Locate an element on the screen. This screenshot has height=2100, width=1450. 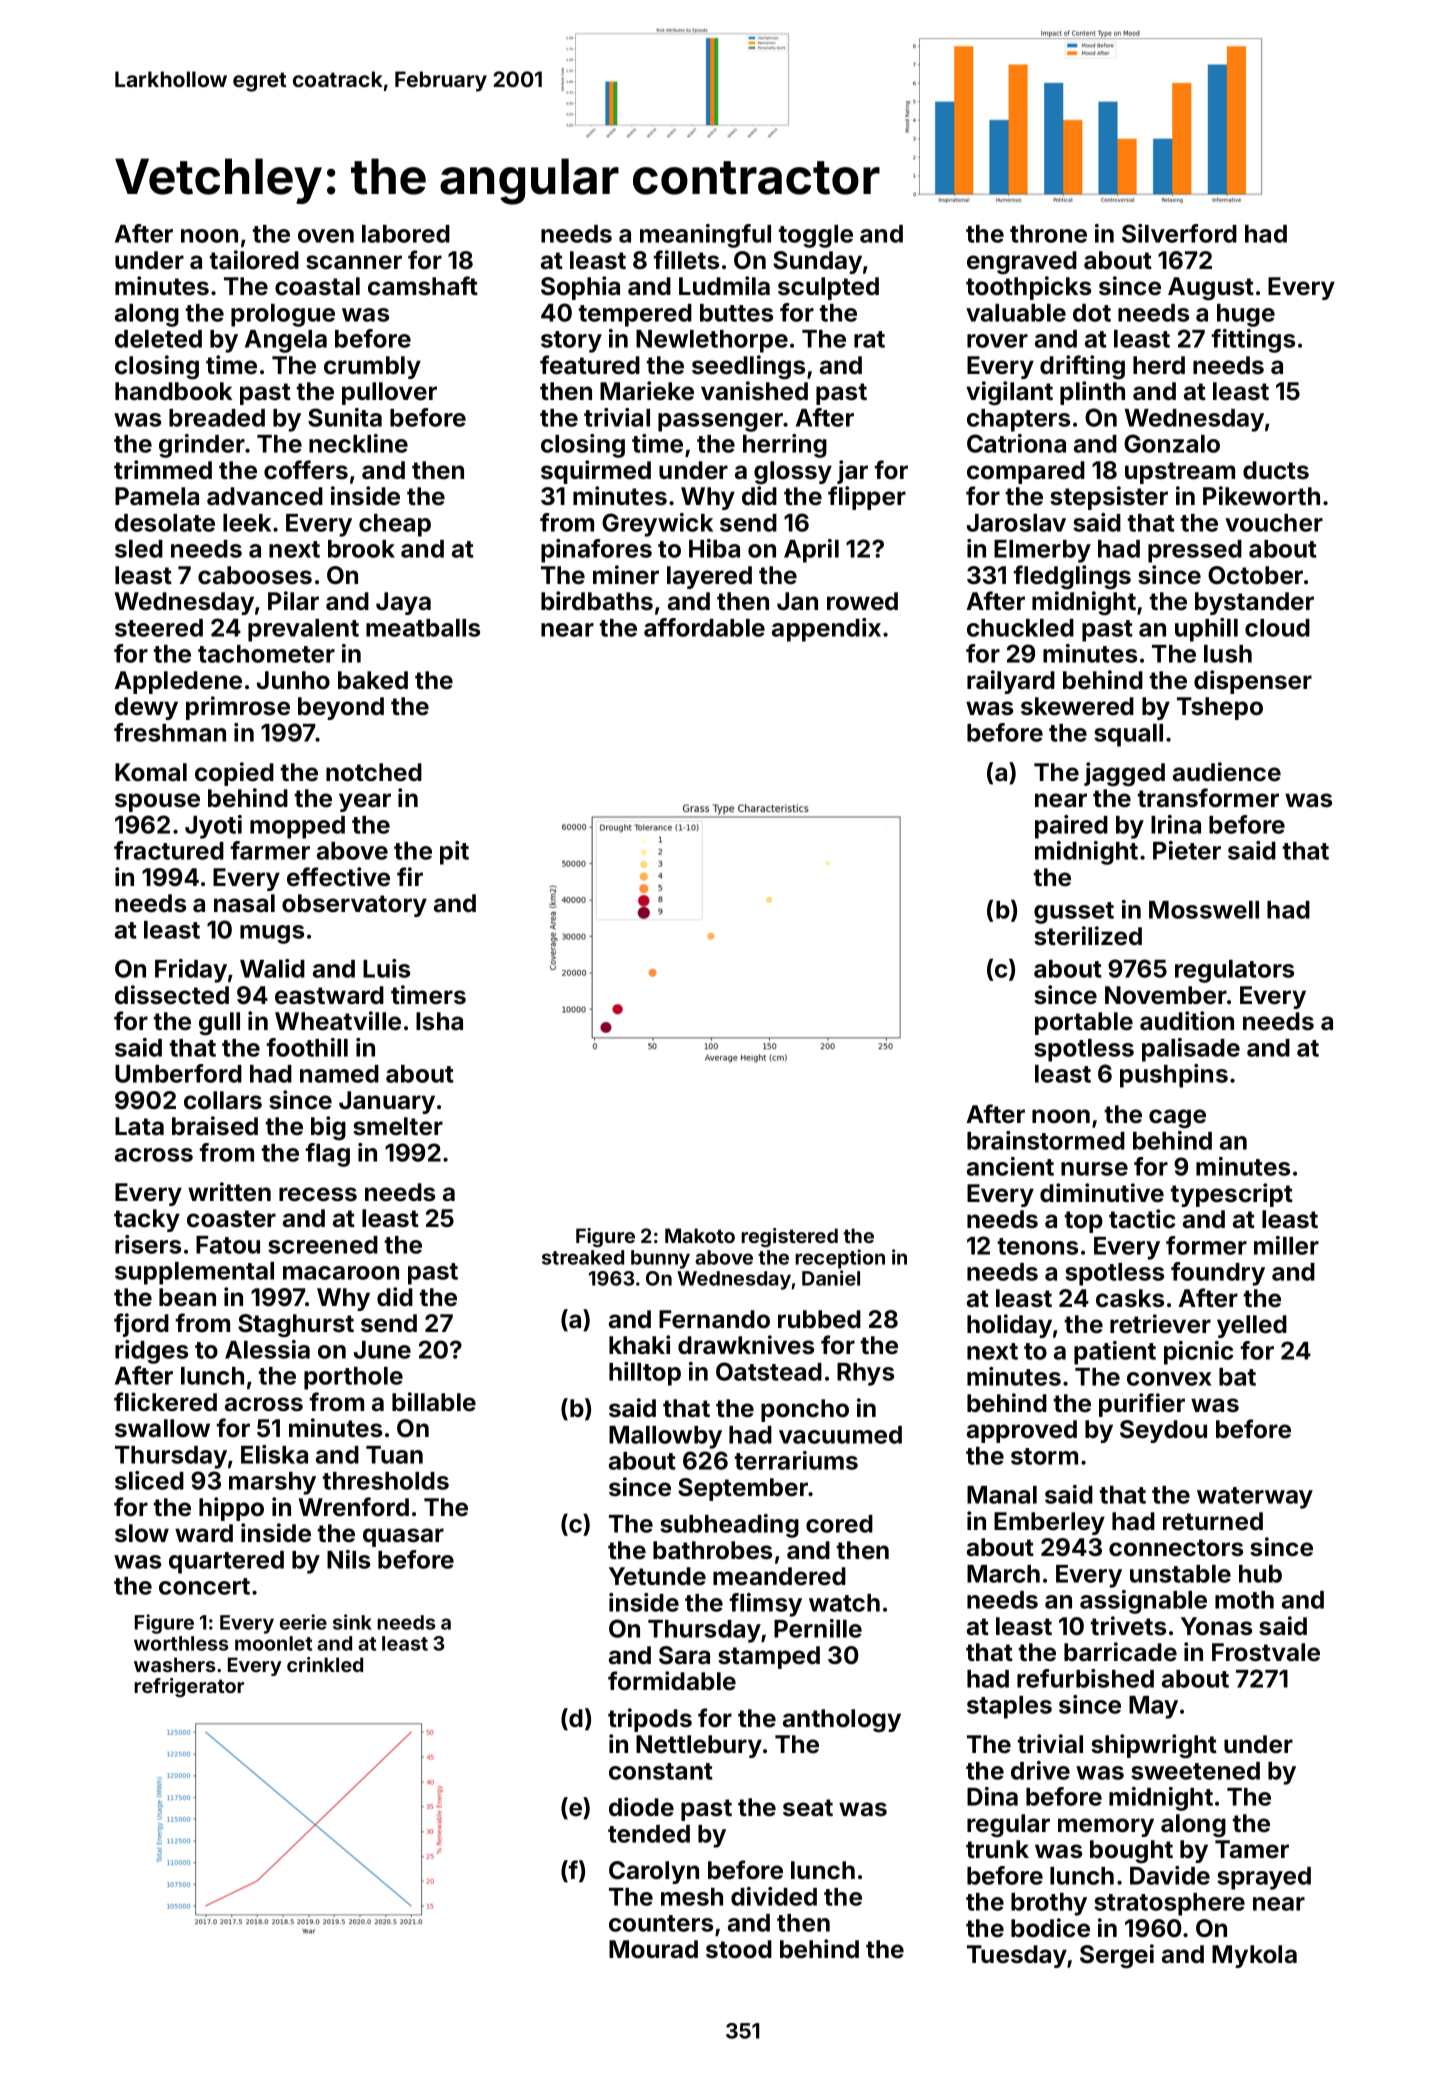
dissected is located at coordinates (172, 995).
